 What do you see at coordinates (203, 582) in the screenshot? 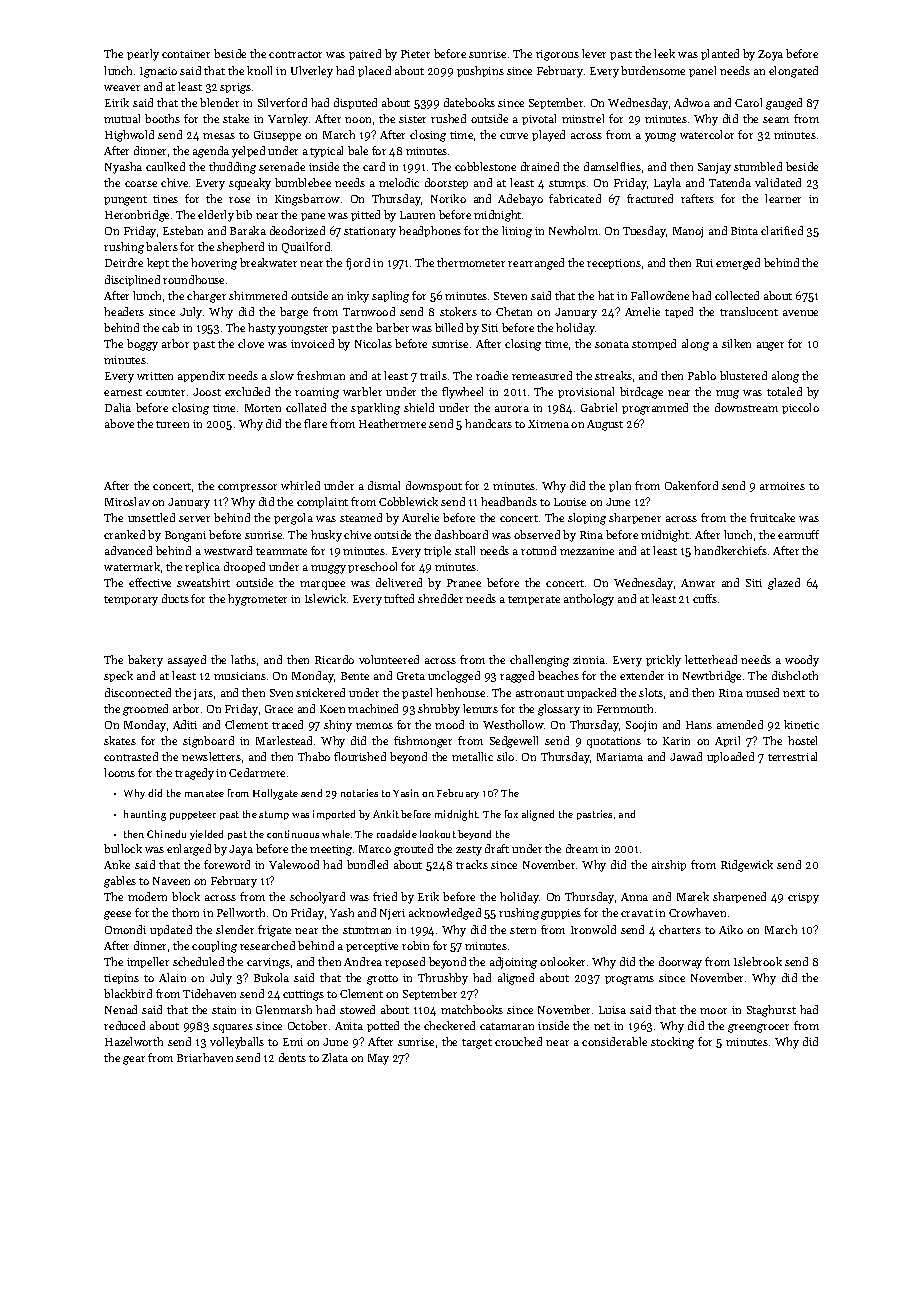
I see `sweatshirt` at bounding box center [203, 582].
